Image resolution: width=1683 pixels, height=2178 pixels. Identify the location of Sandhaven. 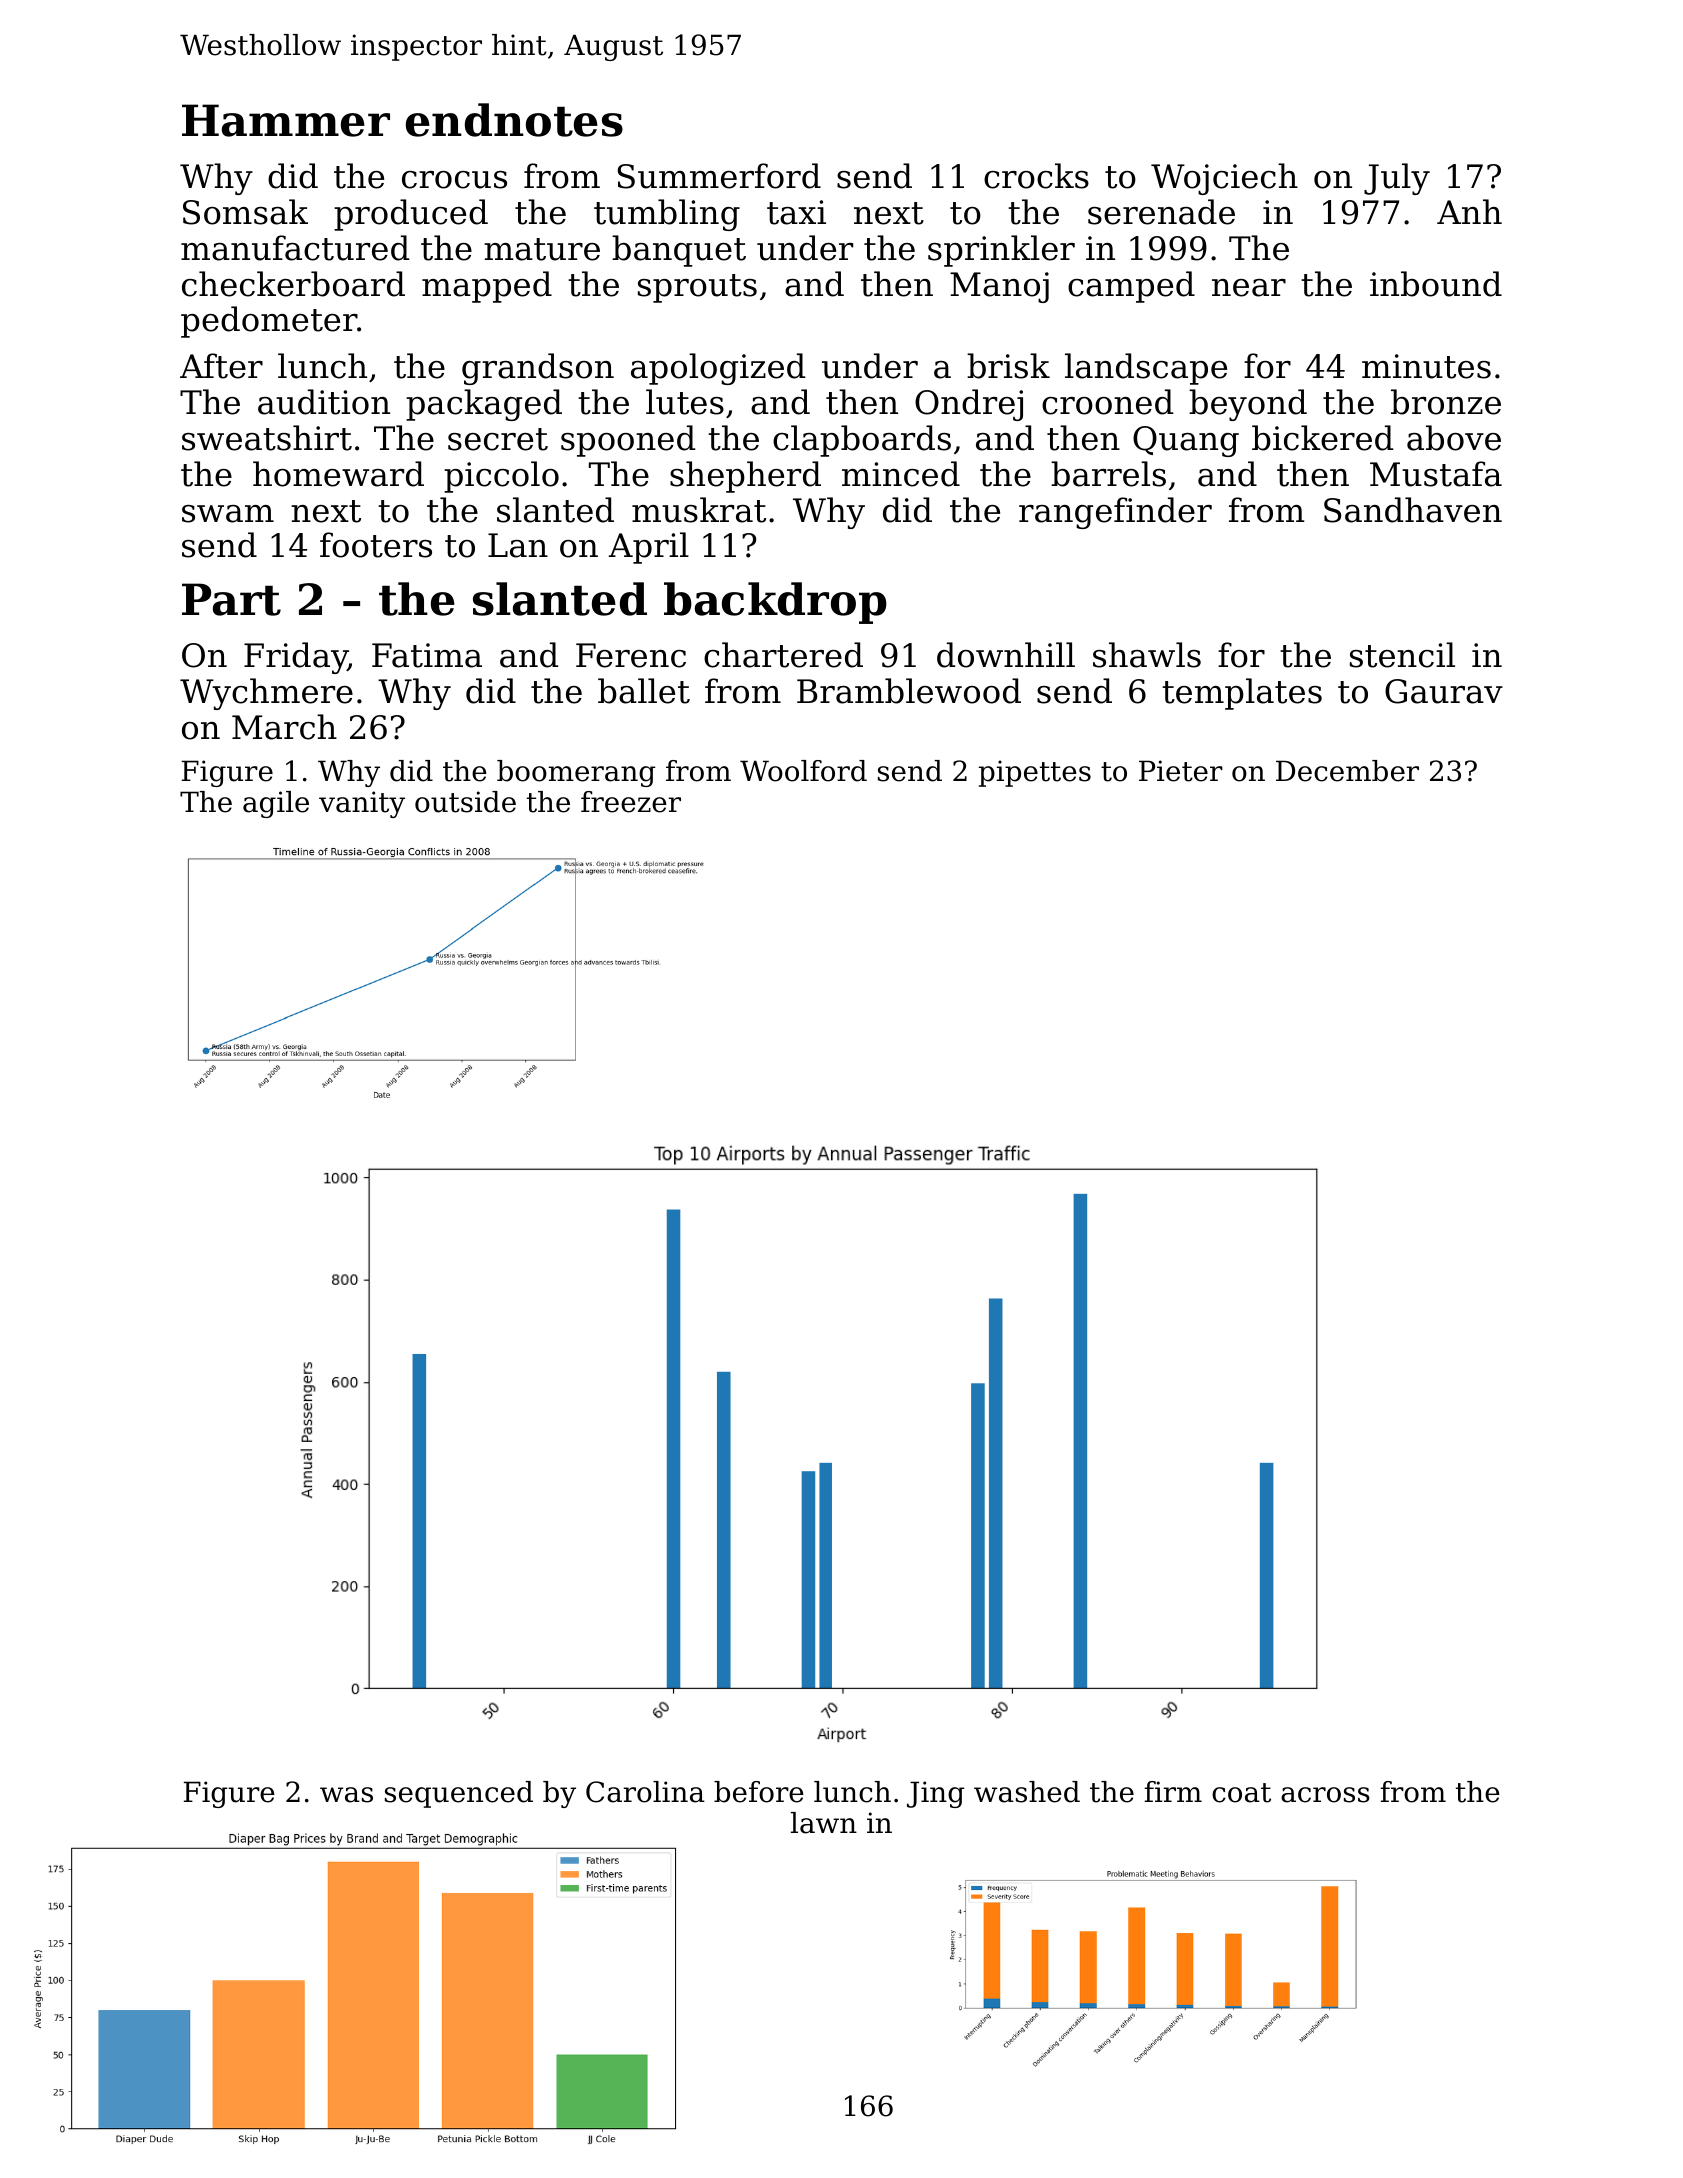
(1413, 510).
